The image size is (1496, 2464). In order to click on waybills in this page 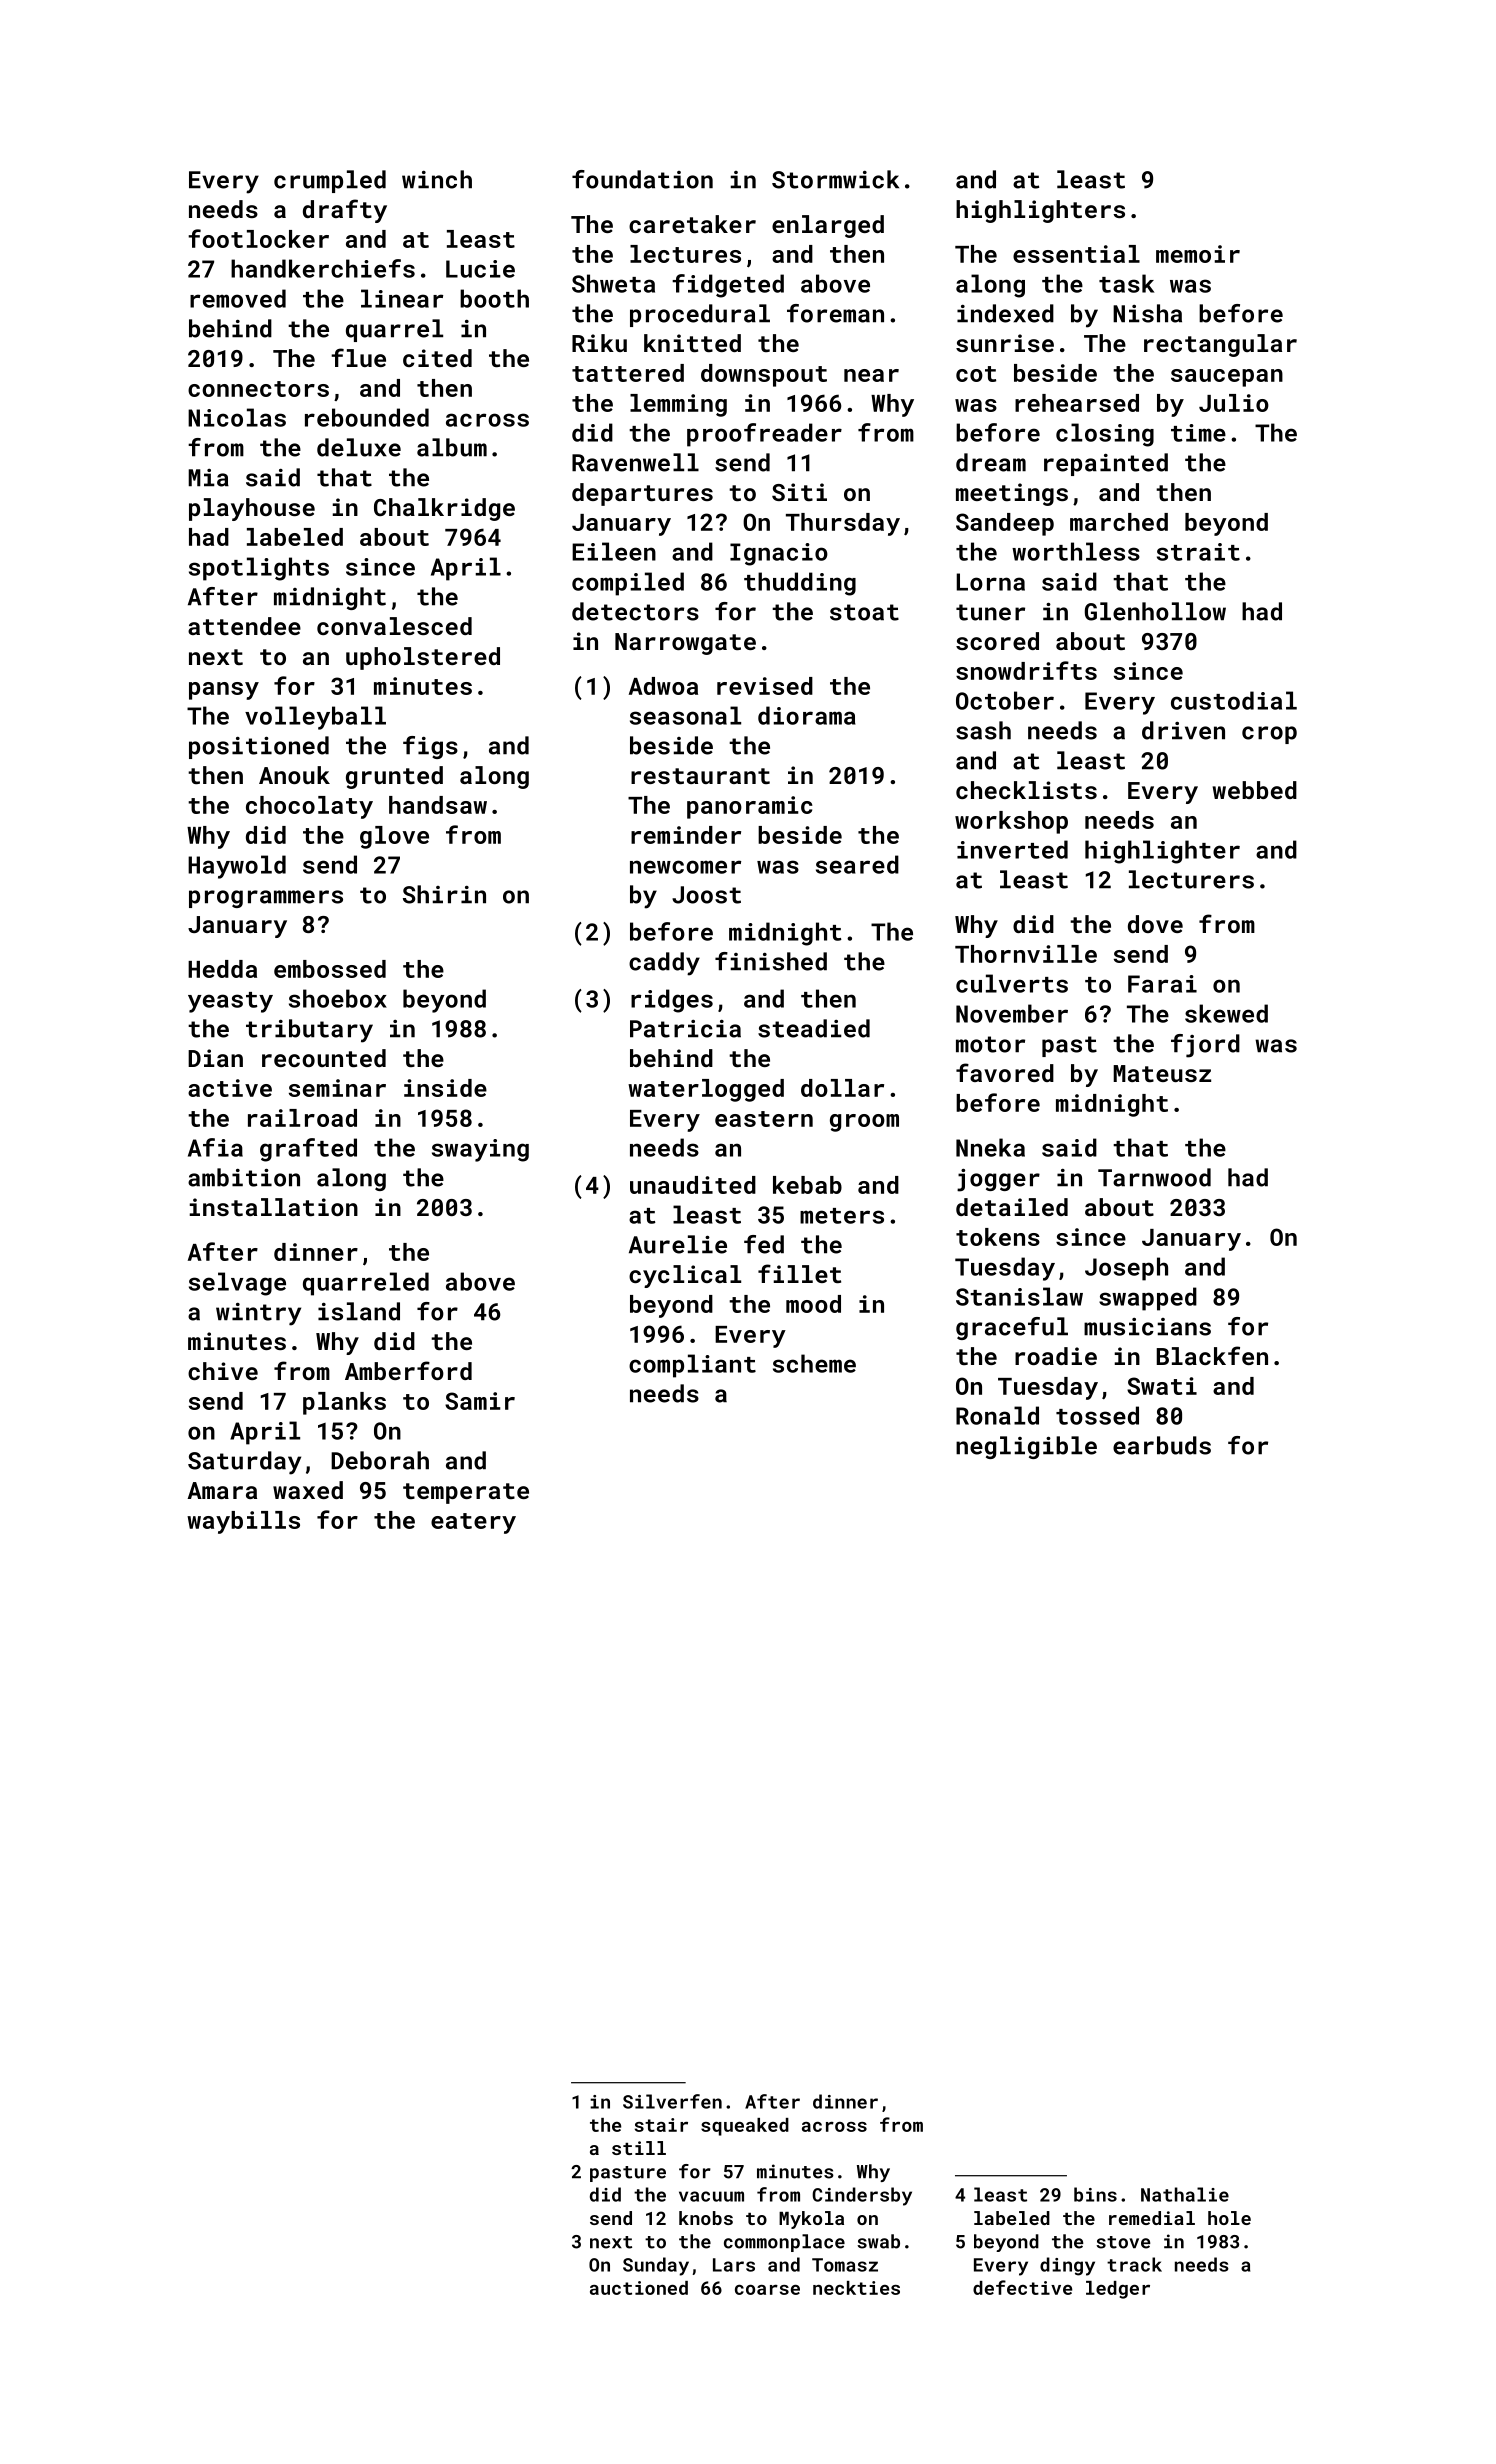, I will do `click(243, 1522)`.
